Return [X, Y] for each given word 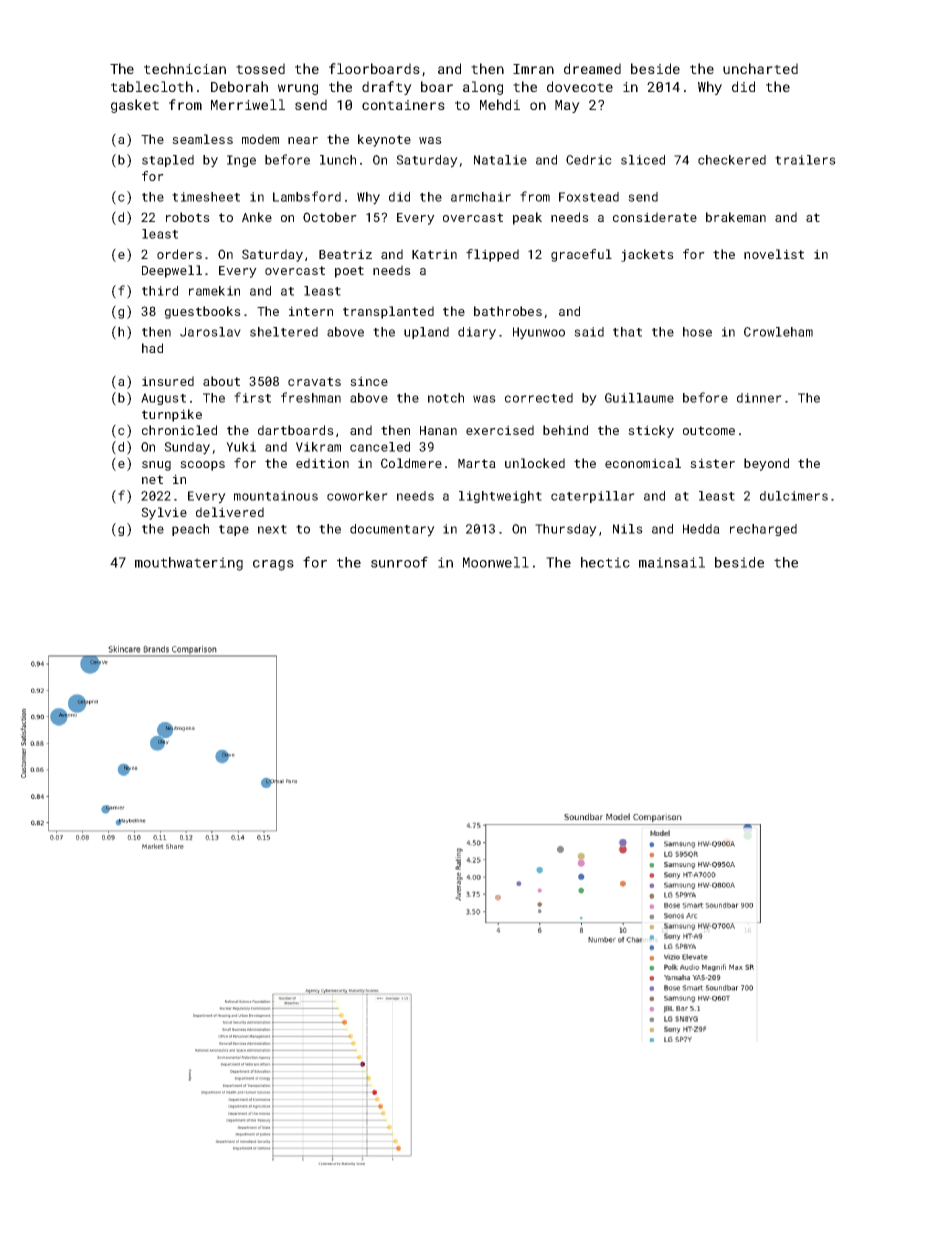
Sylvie [164, 513]
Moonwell [496, 562]
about [221, 381]
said [589, 332]
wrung [298, 89]
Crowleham [778, 332]
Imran [533, 69]
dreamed [592, 68]
